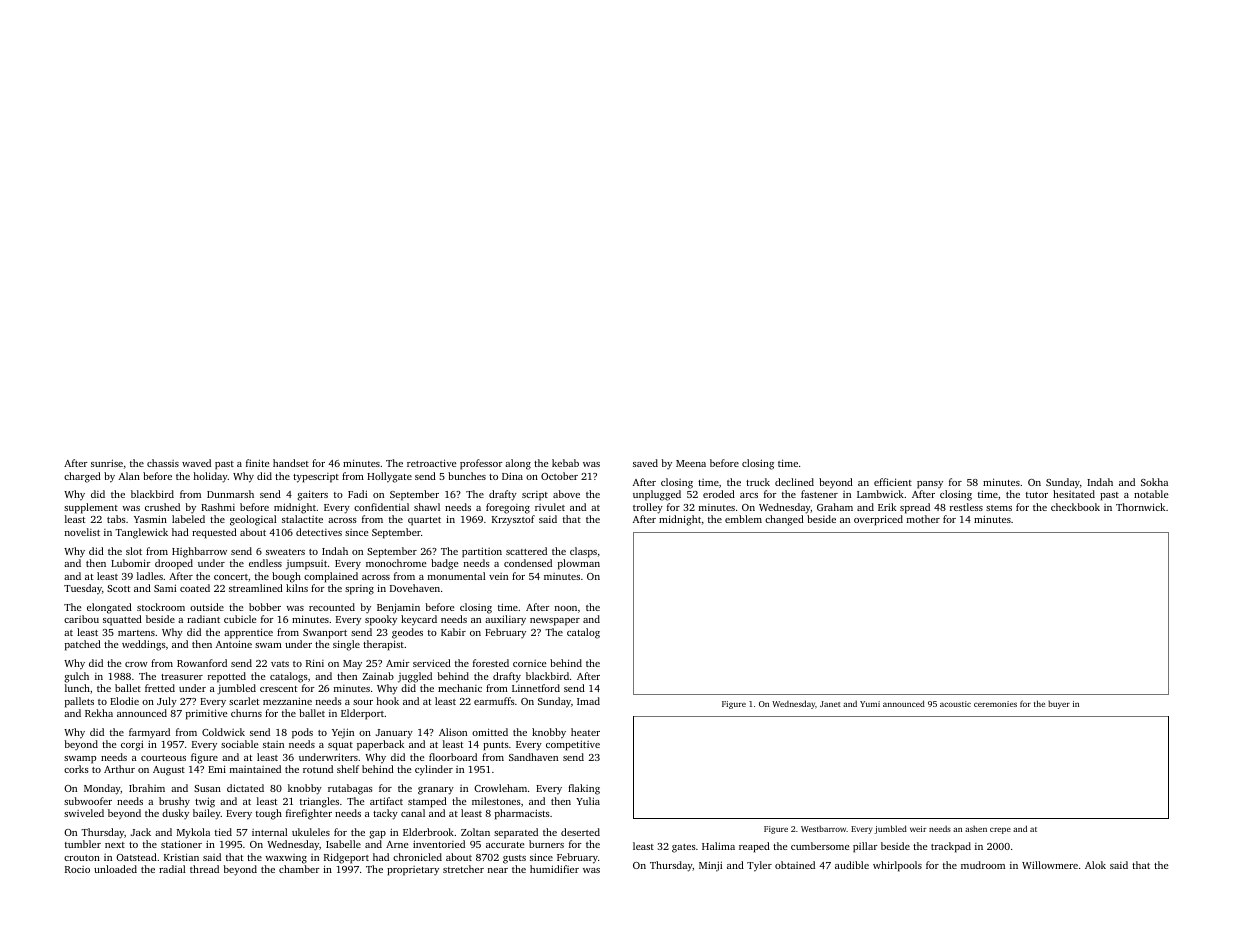  I want to click on plowman, so click(579, 564).
